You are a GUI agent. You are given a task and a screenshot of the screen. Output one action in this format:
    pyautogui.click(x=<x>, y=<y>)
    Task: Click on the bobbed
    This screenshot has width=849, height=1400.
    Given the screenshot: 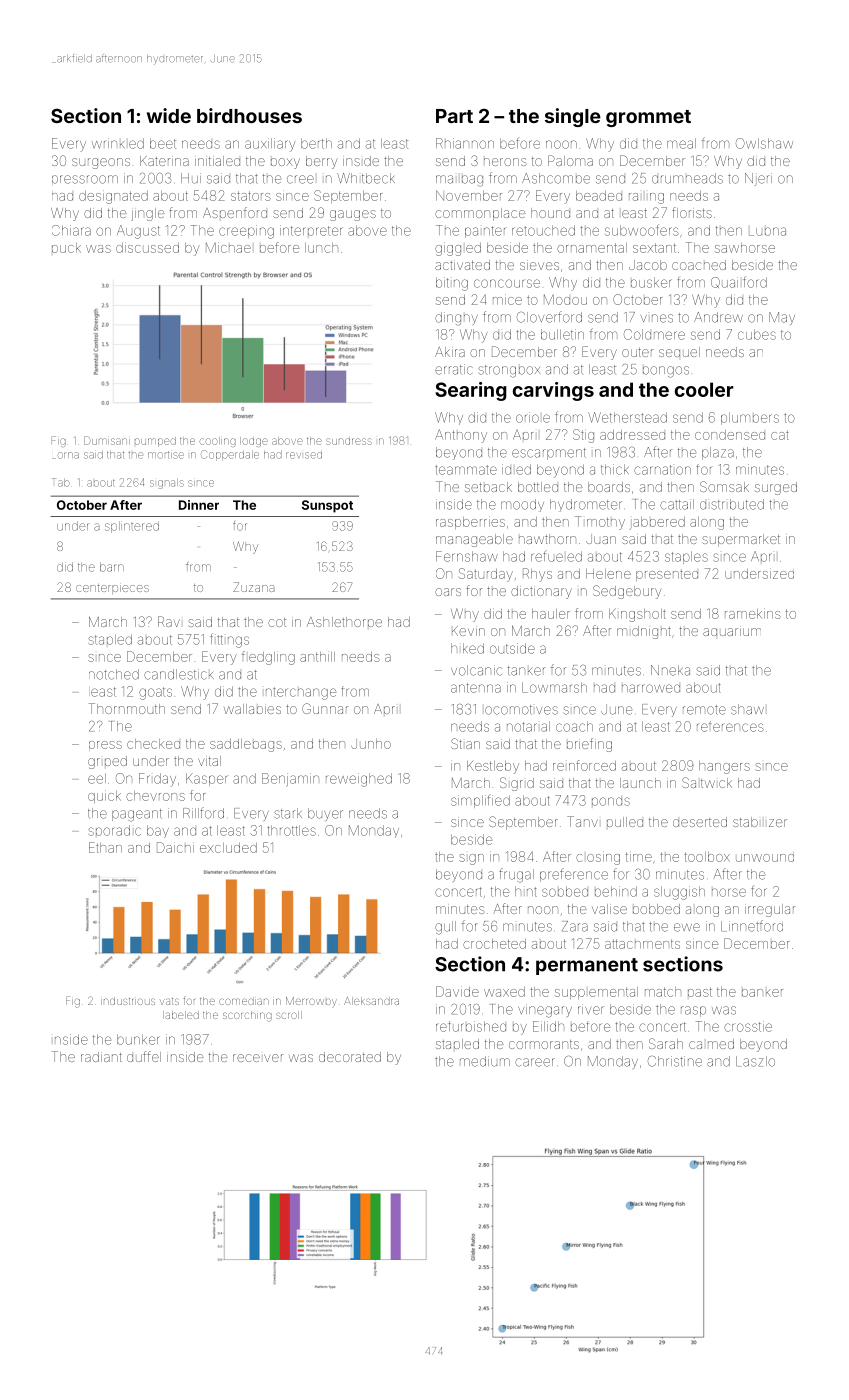 What is the action you would take?
    pyautogui.click(x=656, y=909)
